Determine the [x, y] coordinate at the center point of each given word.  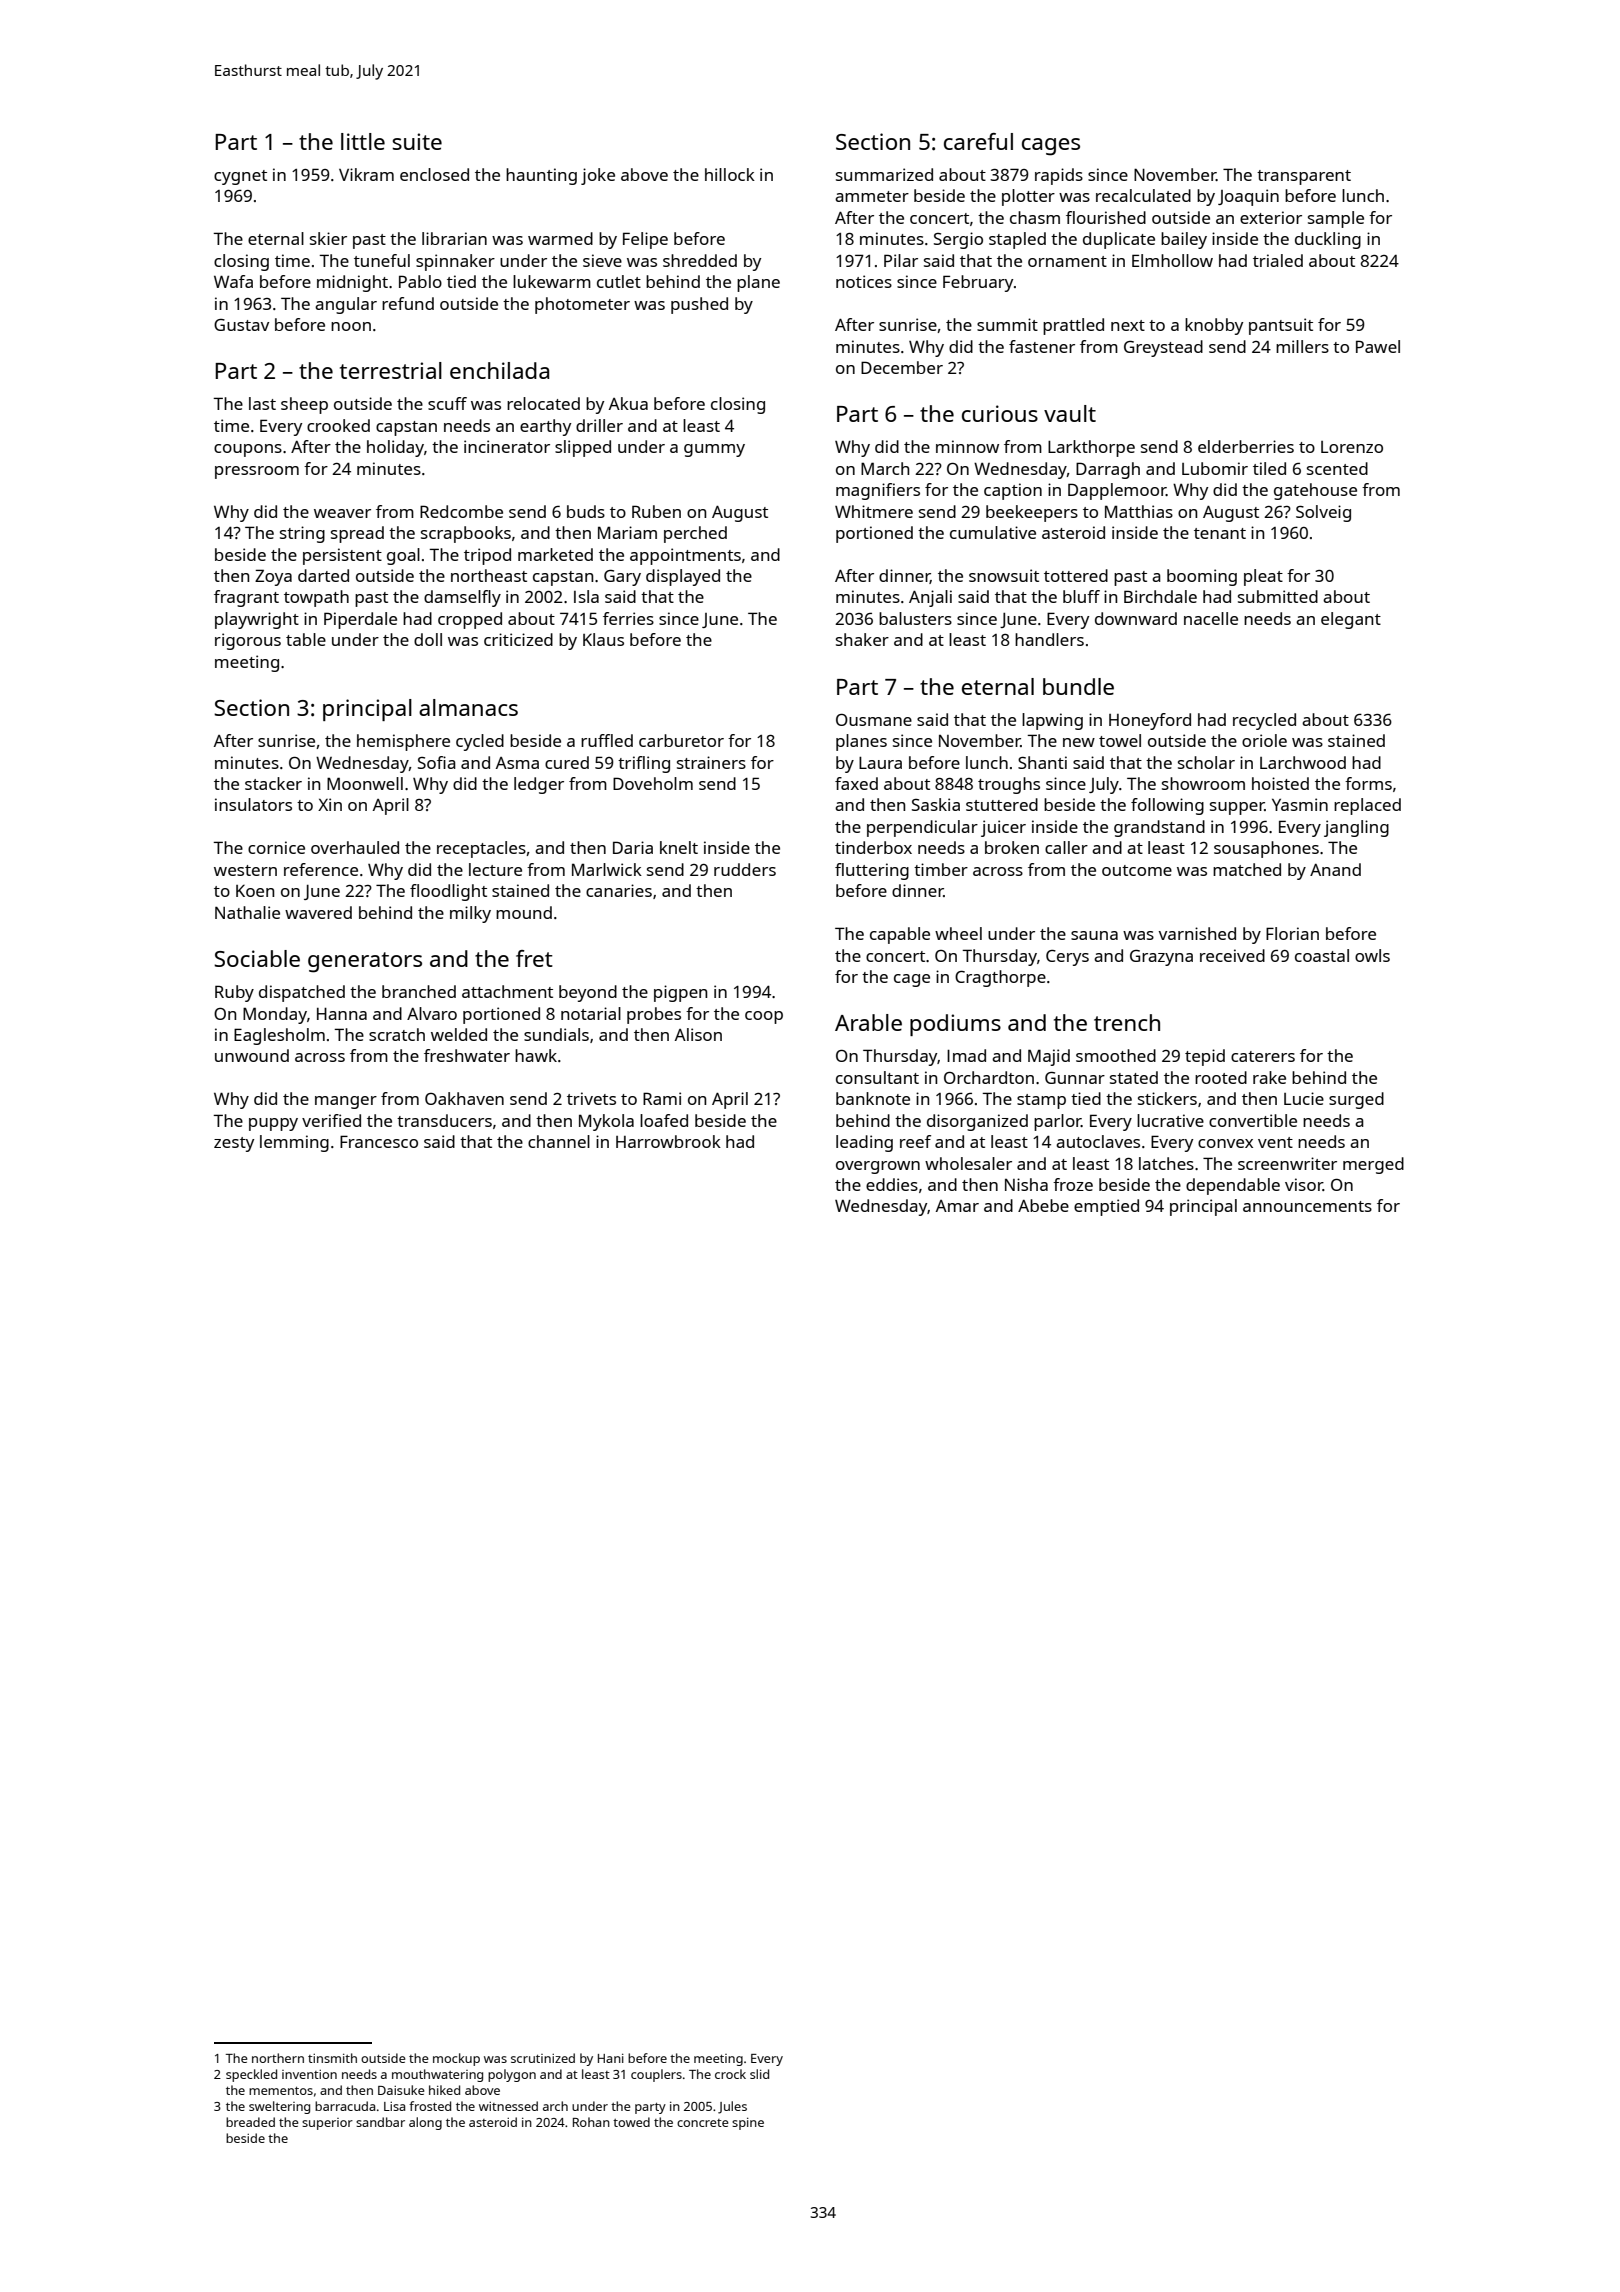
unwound [252, 1055]
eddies [892, 1184]
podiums [955, 1025]
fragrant [246, 598]
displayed [683, 577]
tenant [1220, 533]
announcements [1307, 1206]
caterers [1263, 1056]
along [425, 2123]
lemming [294, 1143]
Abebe [1043, 1205]
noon [351, 326]
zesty [234, 1144]
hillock [730, 174]
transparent [1304, 177]
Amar [957, 1206]
